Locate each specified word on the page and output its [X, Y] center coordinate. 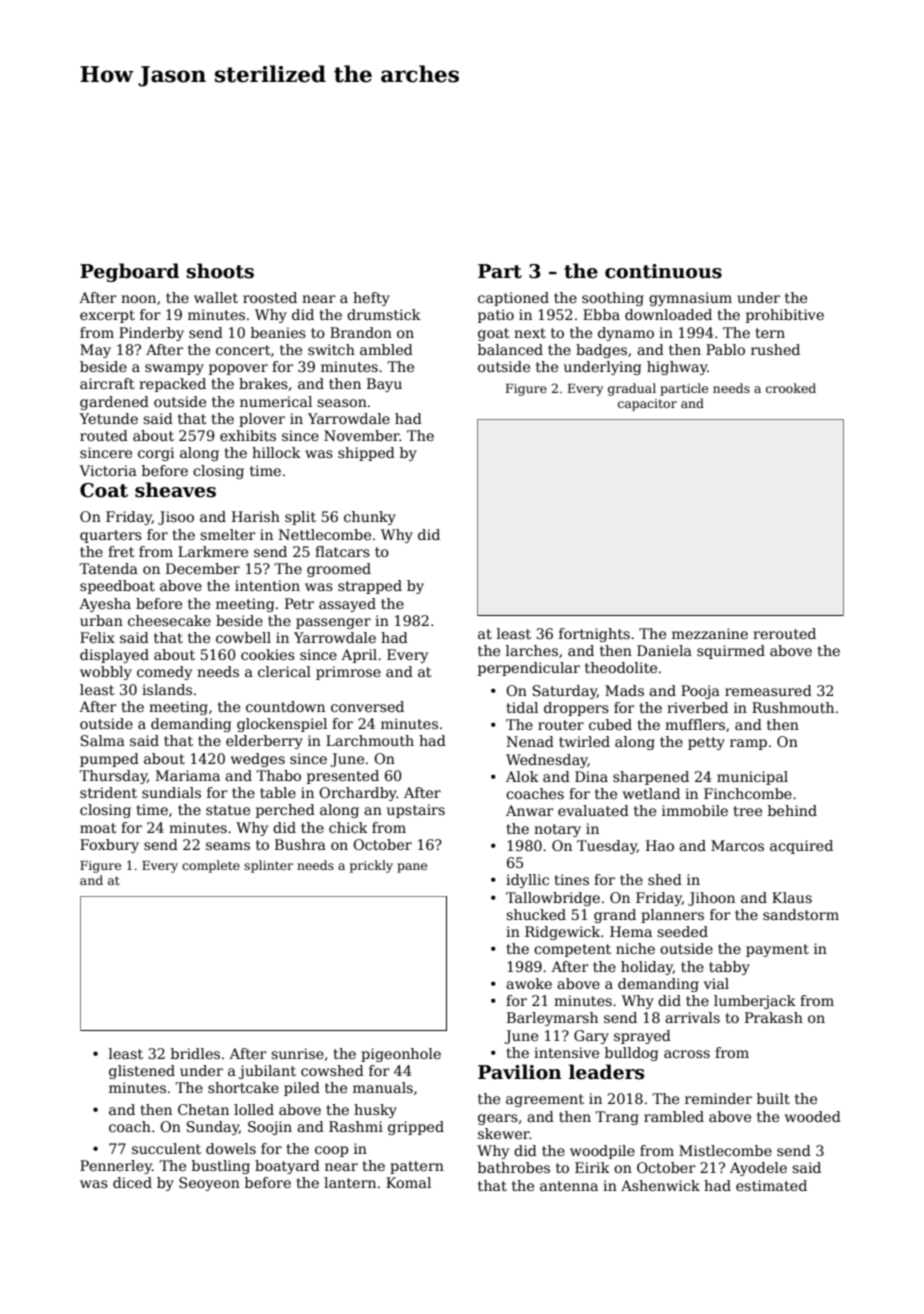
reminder [718, 1098]
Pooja [700, 692]
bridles [195, 1053]
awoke [529, 983]
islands [167, 689]
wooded [813, 1116]
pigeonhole [401, 1055]
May [95, 351]
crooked [791, 388]
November [362, 435]
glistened [142, 1072]
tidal [522, 707]
